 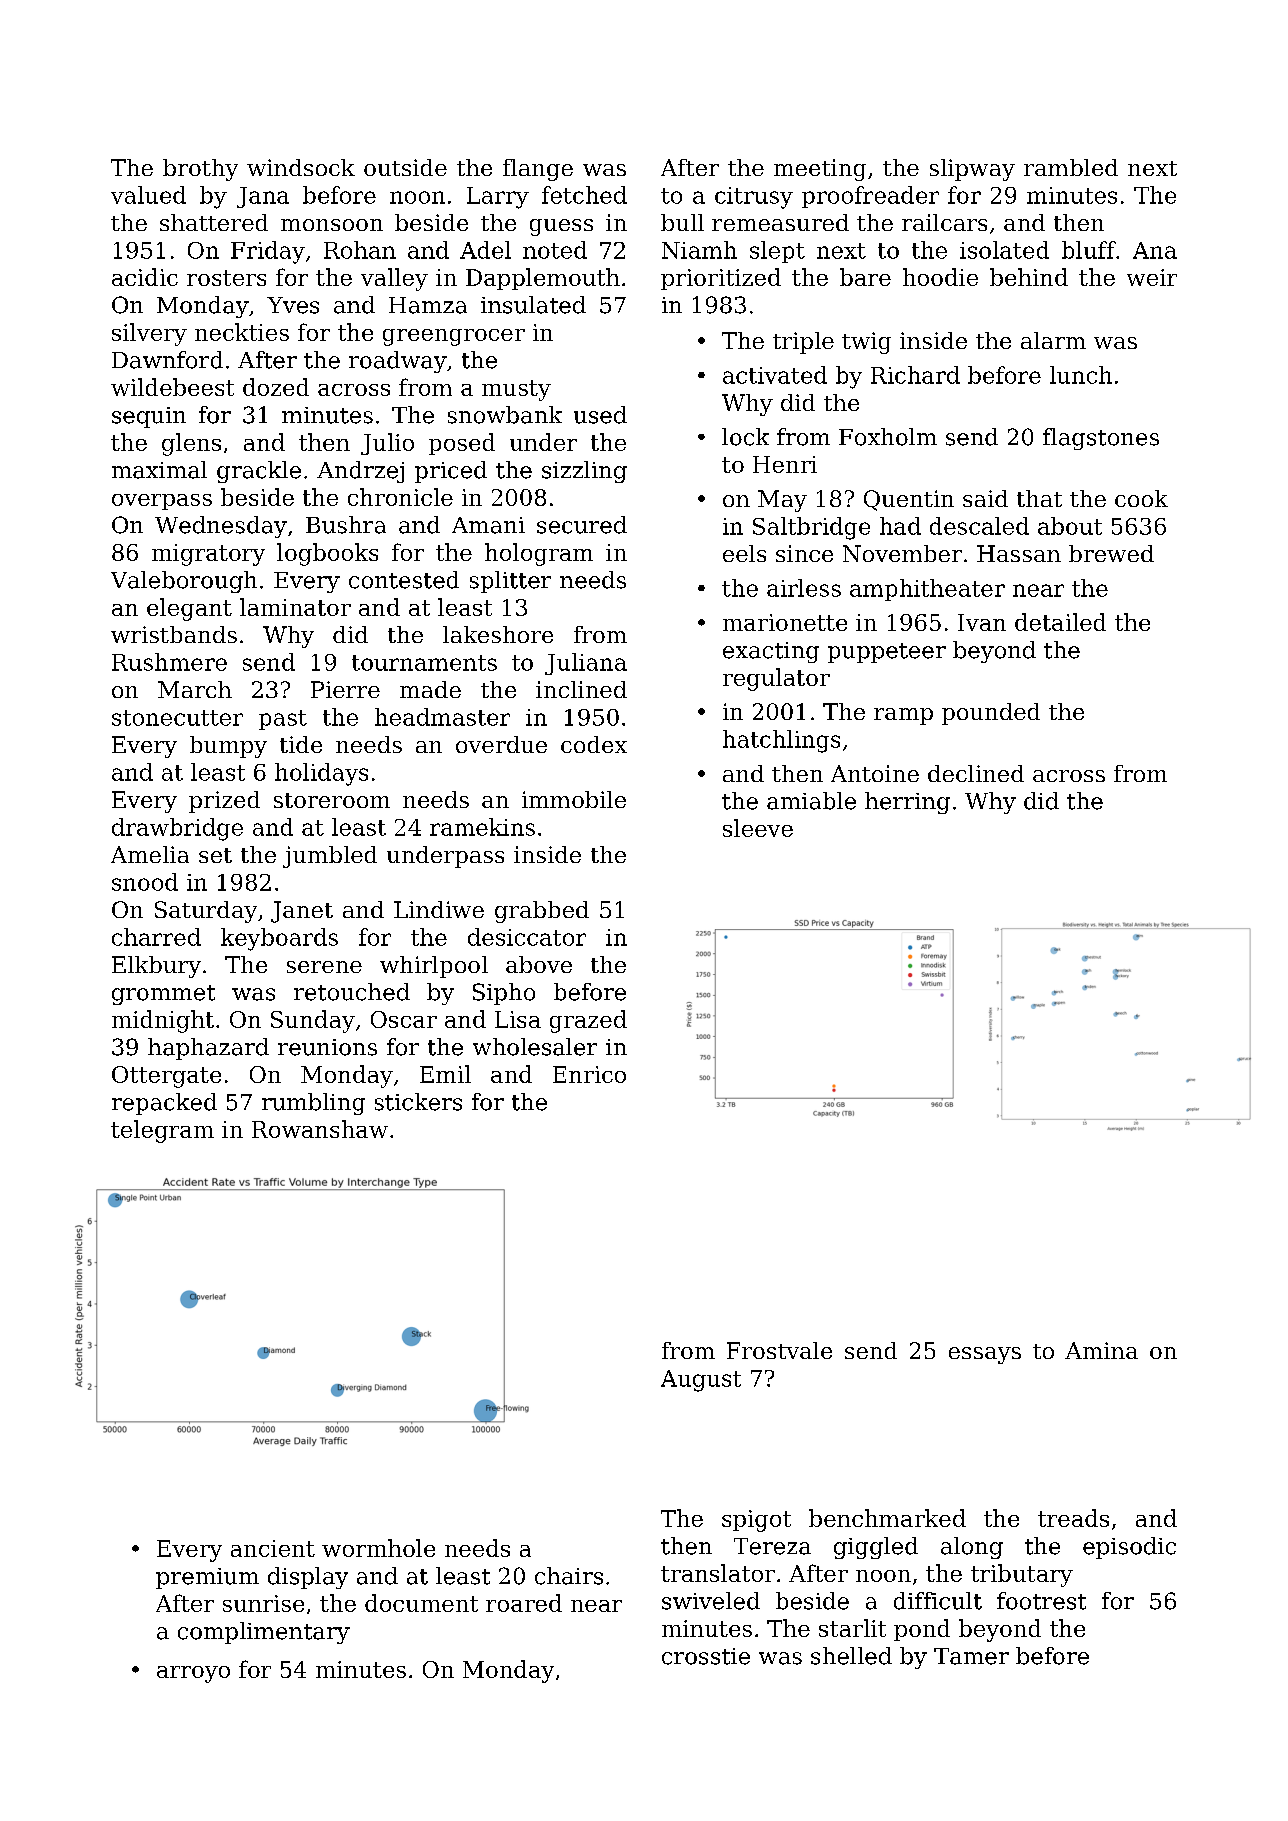 I want to click on glens, so click(x=191, y=444).
